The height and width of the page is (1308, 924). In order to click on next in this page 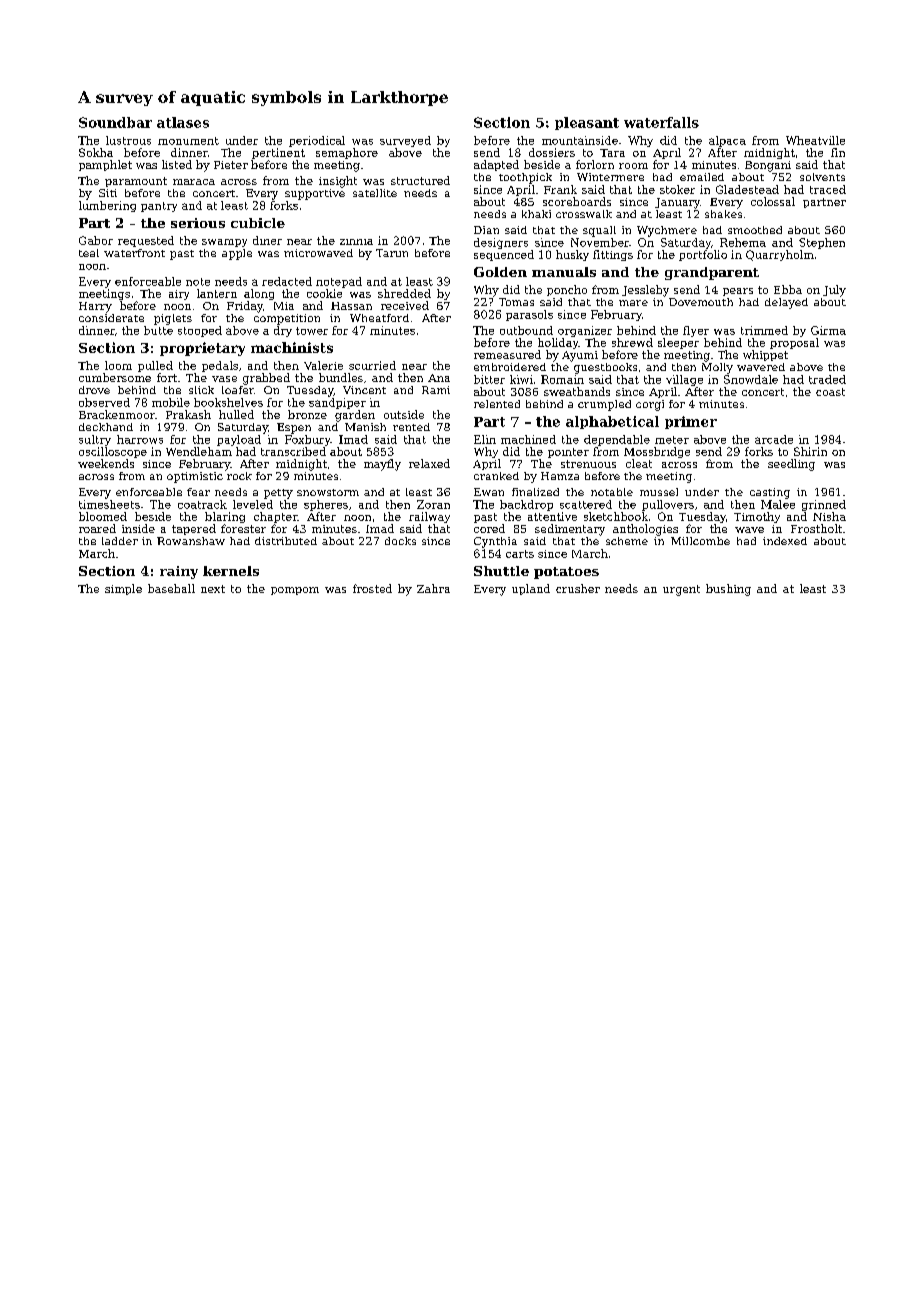, I will do `click(213, 589)`.
